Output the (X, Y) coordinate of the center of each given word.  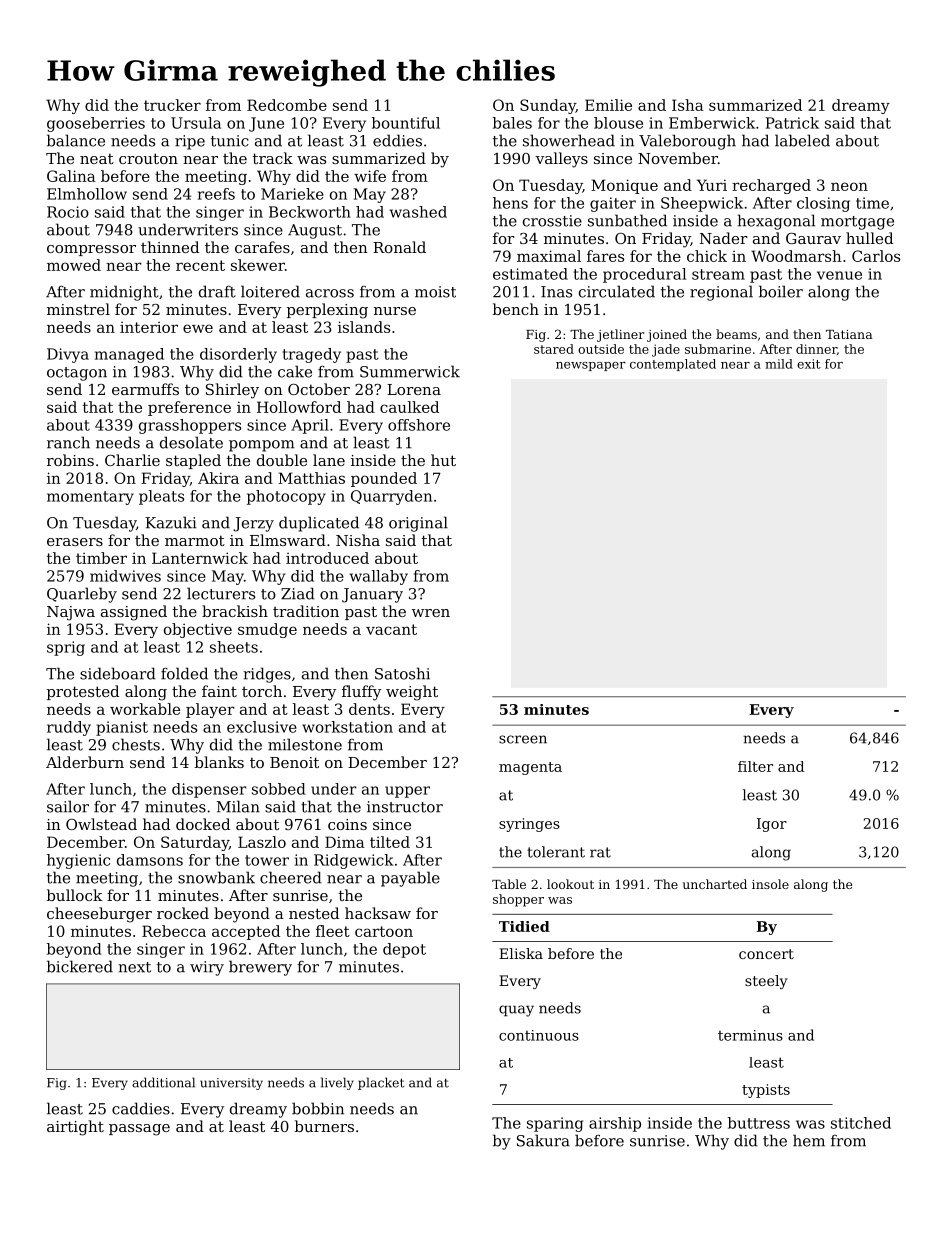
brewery (260, 968)
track (273, 158)
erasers (75, 542)
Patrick (792, 123)
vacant (391, 629)
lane (329, 460)
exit (809, 364)
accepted (246, 932)
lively (337, 1083)
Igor (772, 825)
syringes (529, 825)
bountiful (406, 123)
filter (755, 766)
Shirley (232, 391)
